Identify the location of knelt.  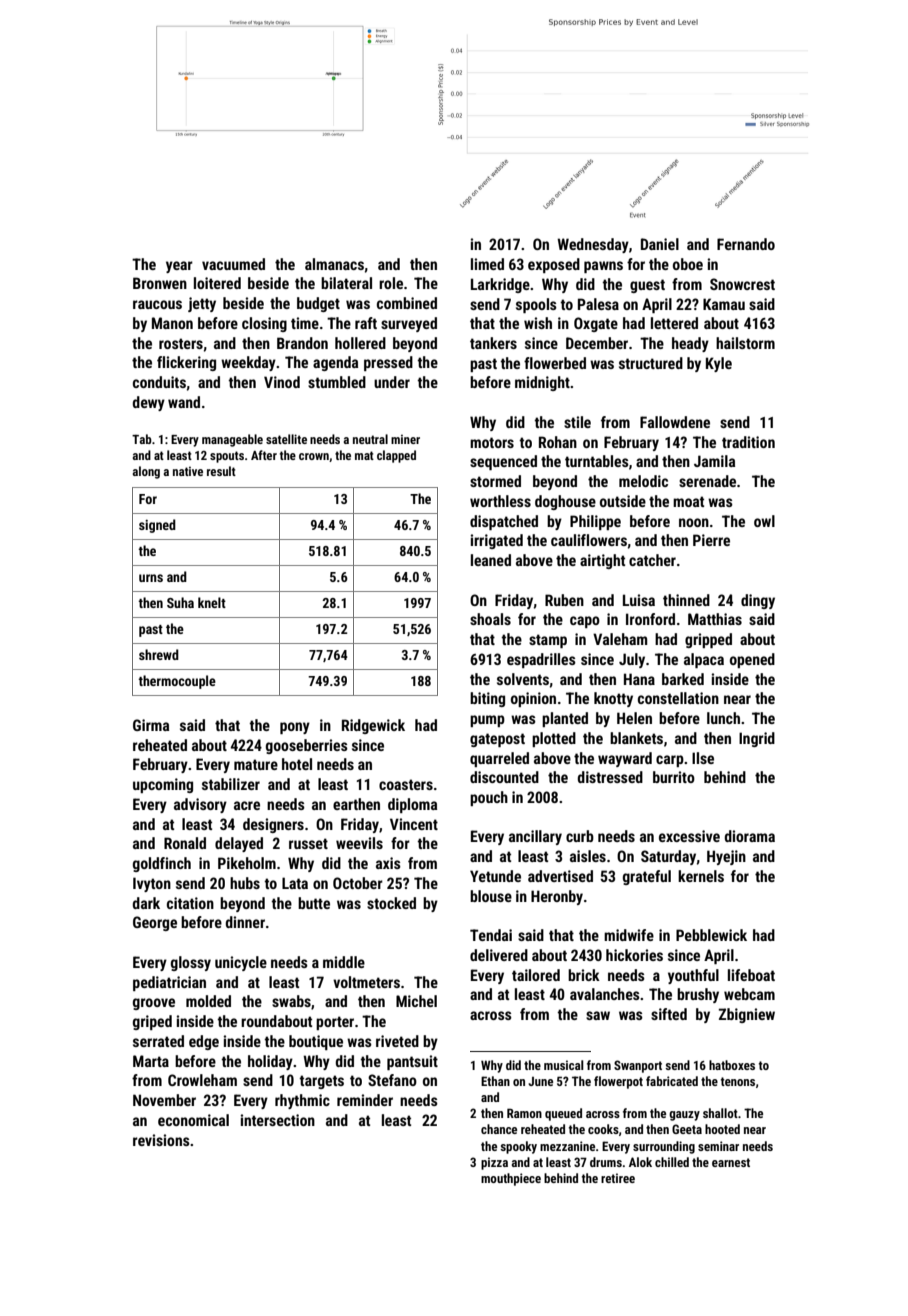
(212, 602).
